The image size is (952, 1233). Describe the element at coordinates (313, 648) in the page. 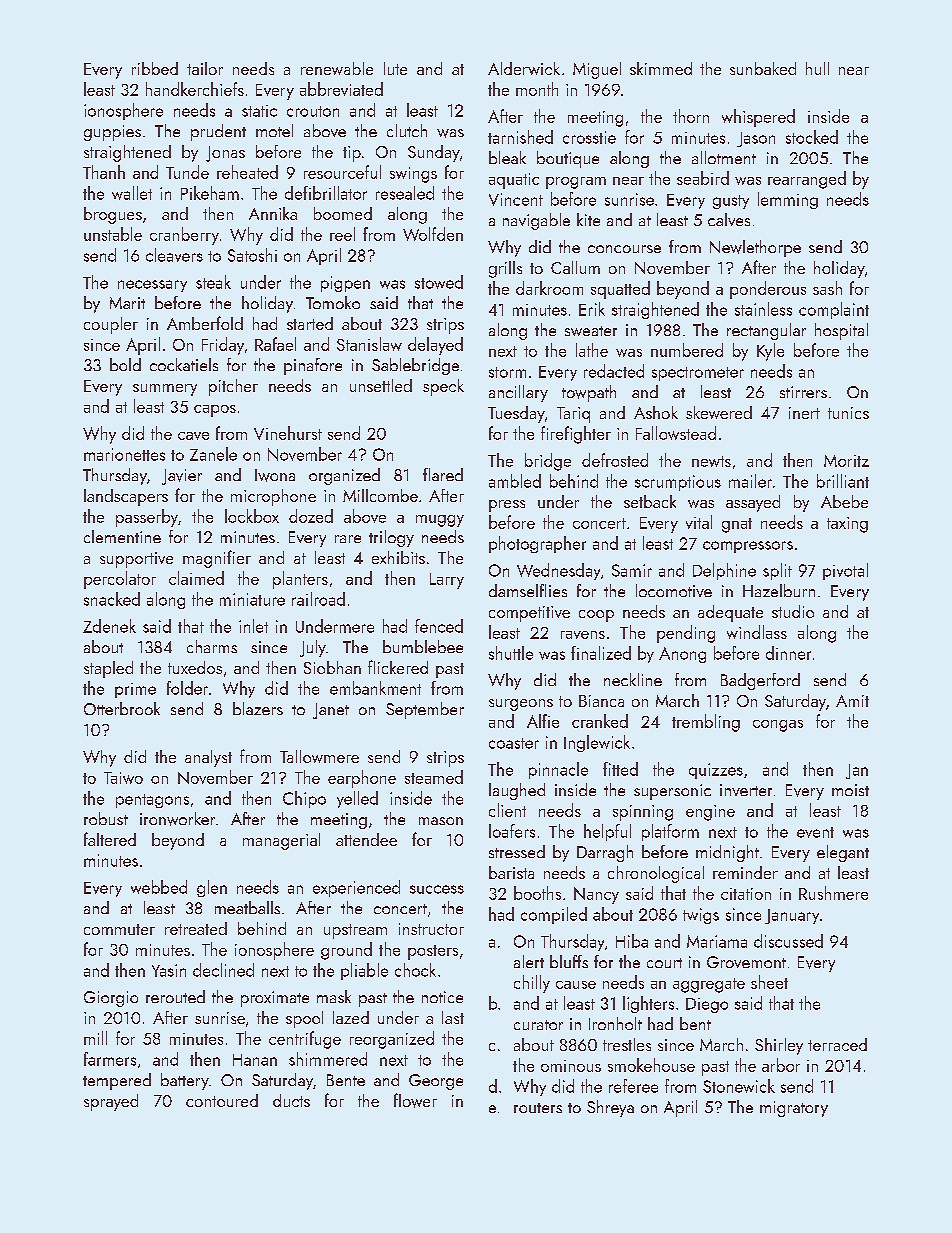

I see `July` at that location.
